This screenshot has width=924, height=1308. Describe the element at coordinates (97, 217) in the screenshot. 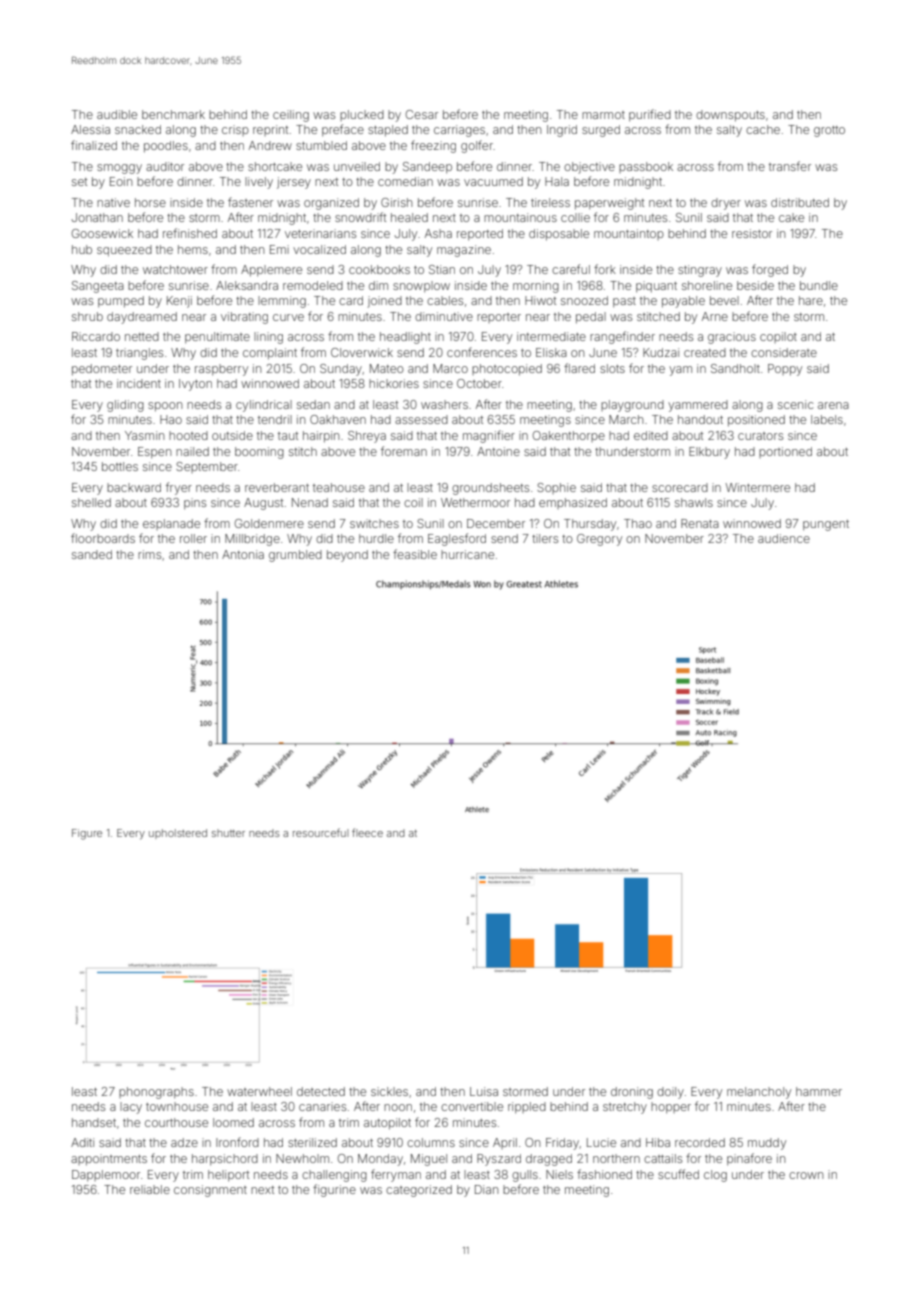

I see `Jonathan` at that location.
